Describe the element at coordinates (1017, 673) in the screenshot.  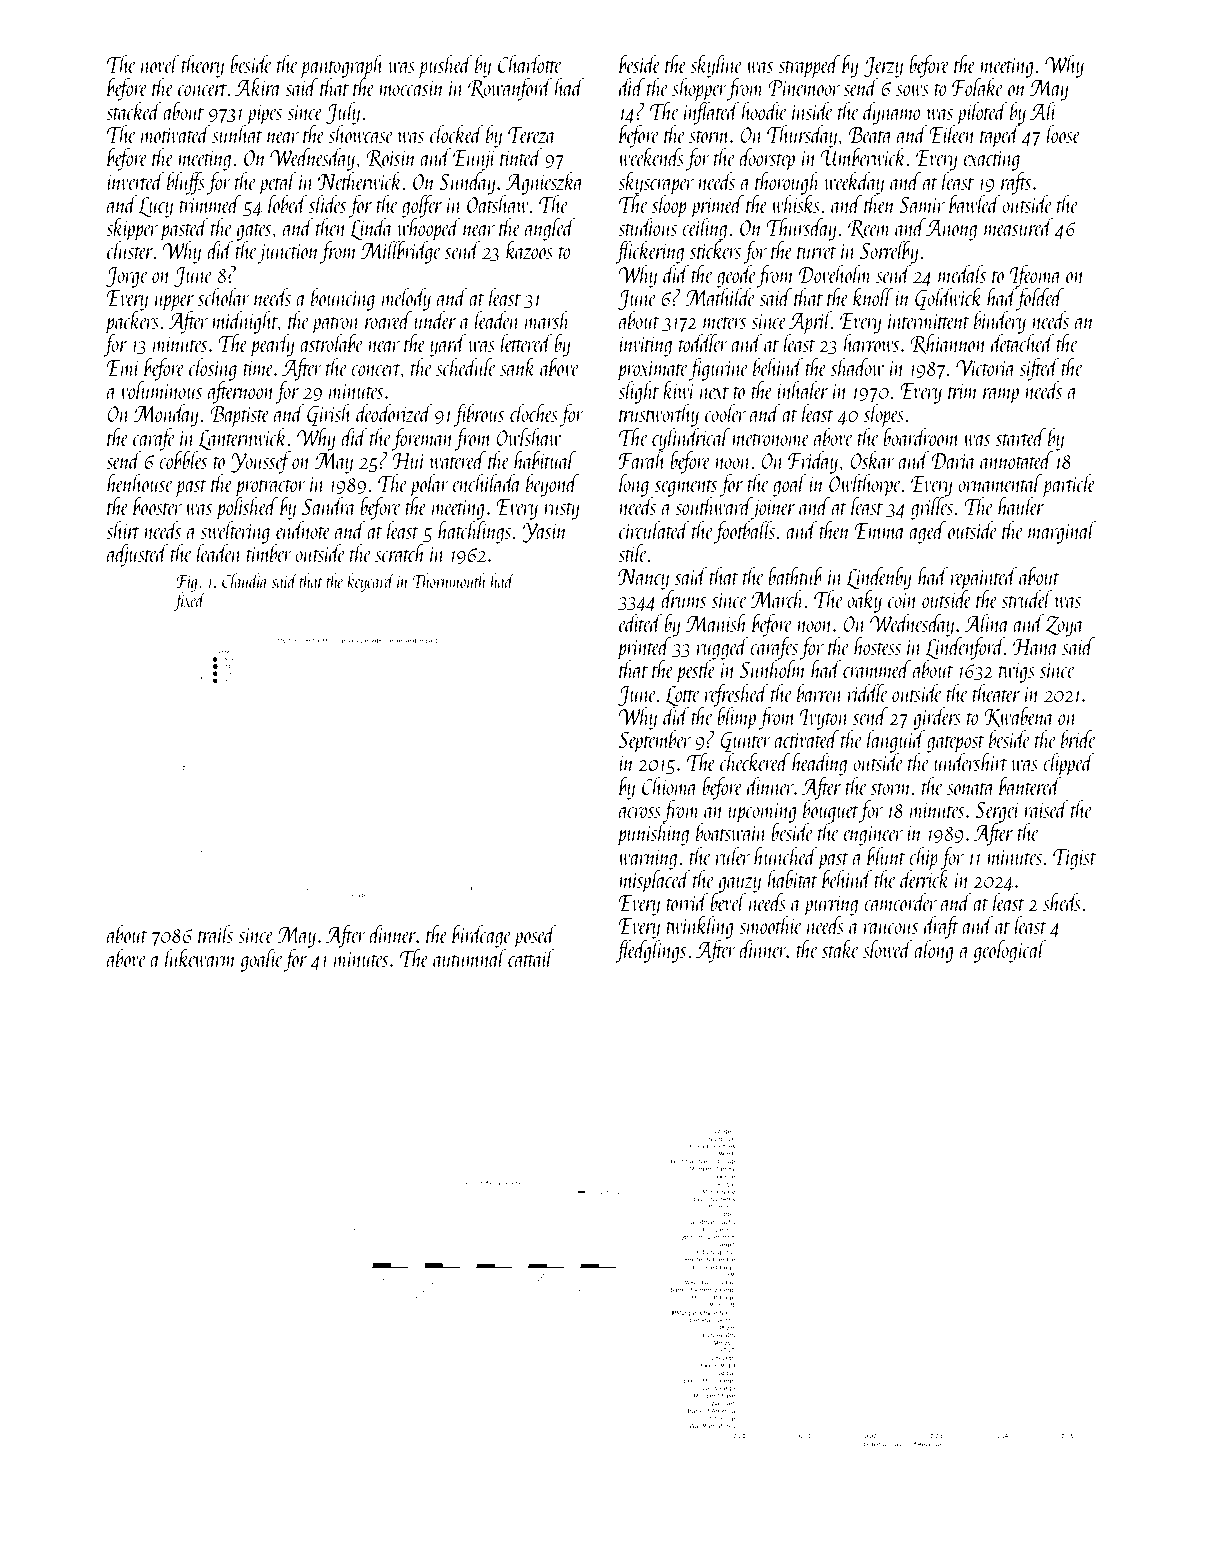
I see `twigs` at that location.
